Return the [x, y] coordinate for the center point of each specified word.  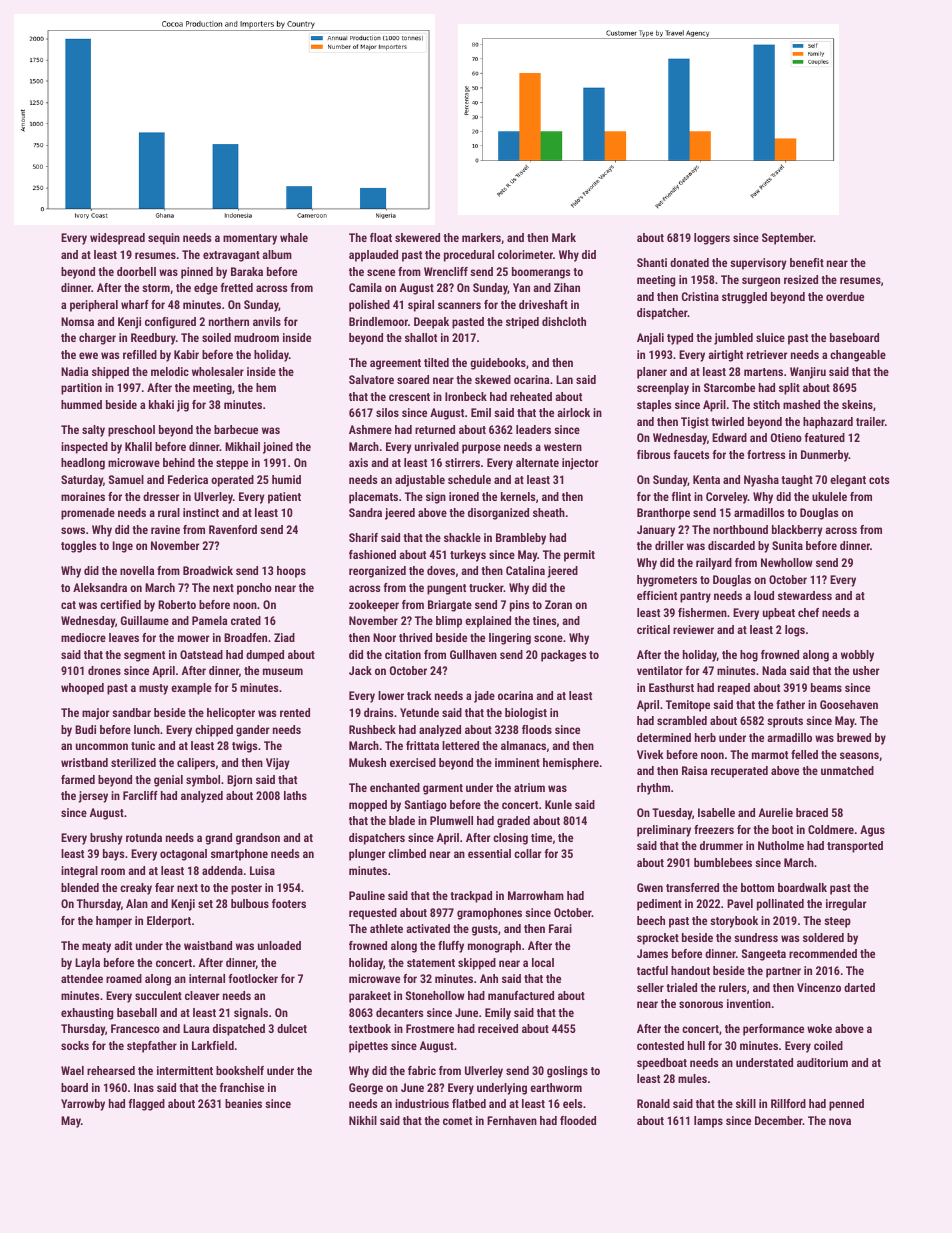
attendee [82, 978]
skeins [857, 404]
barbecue [236, 429]
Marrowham [536, 895]
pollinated [780, 905]
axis [358, 462]
